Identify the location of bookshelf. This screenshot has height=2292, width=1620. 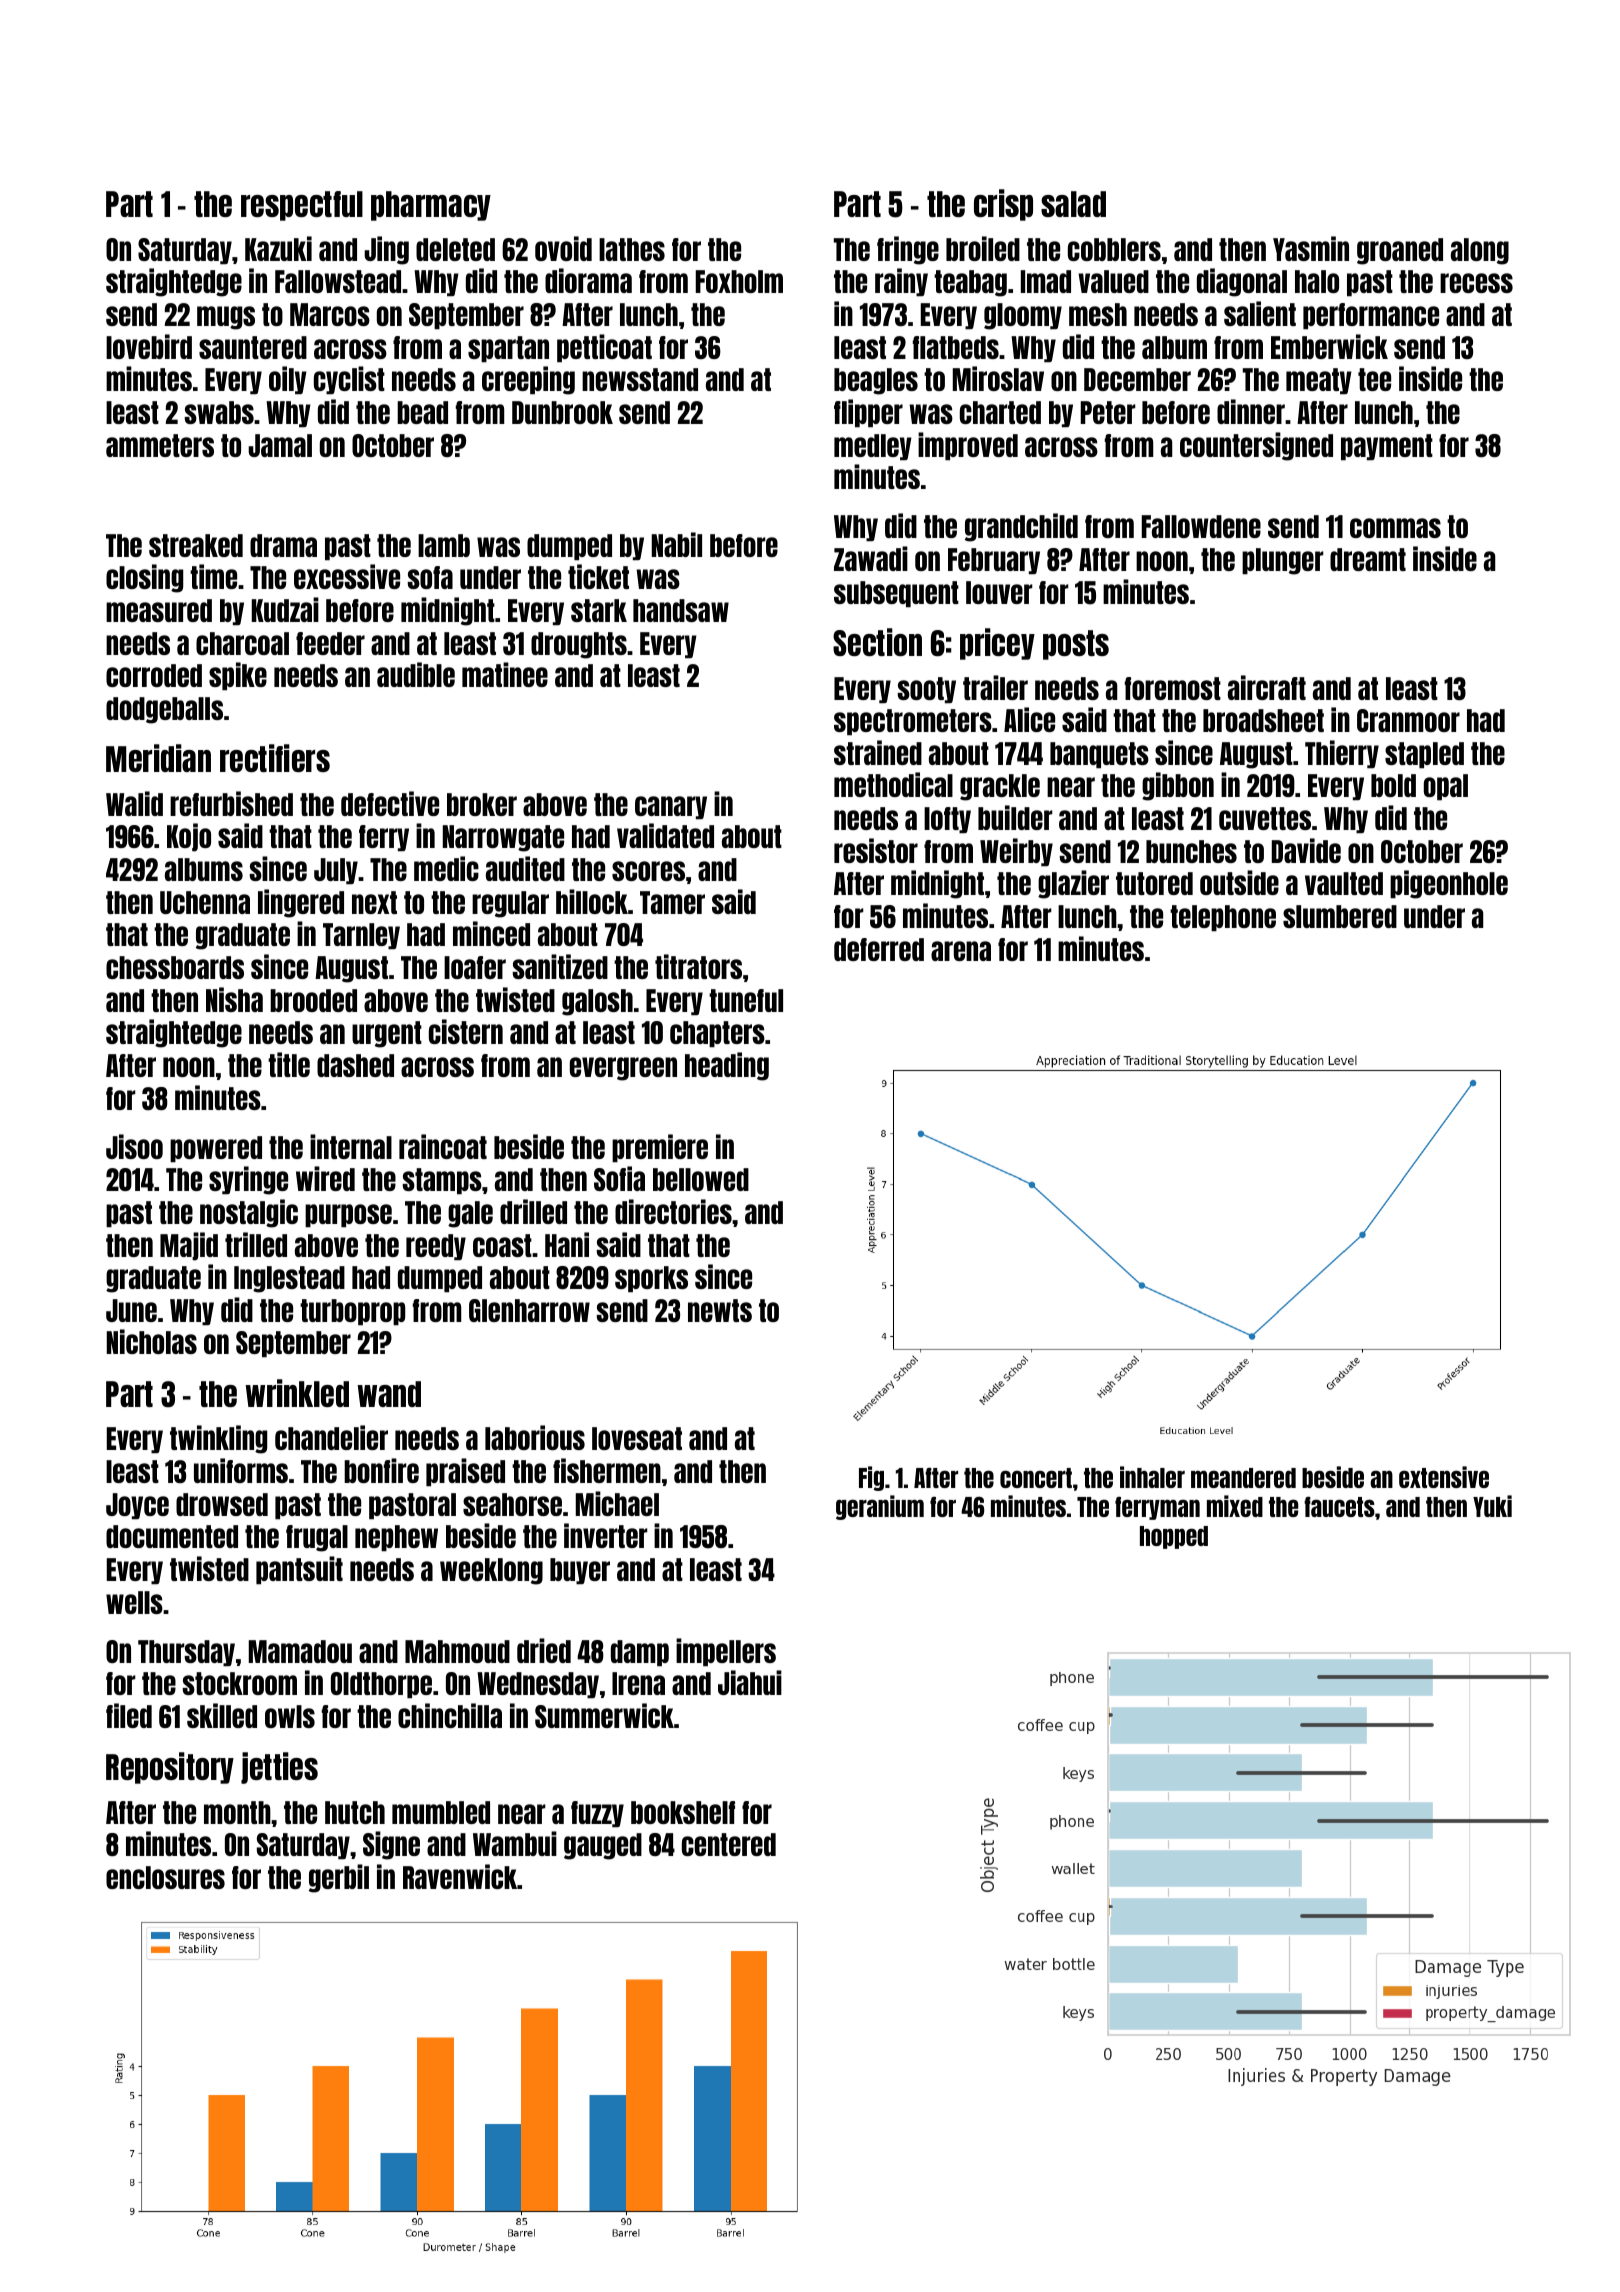
(683, 1812).
